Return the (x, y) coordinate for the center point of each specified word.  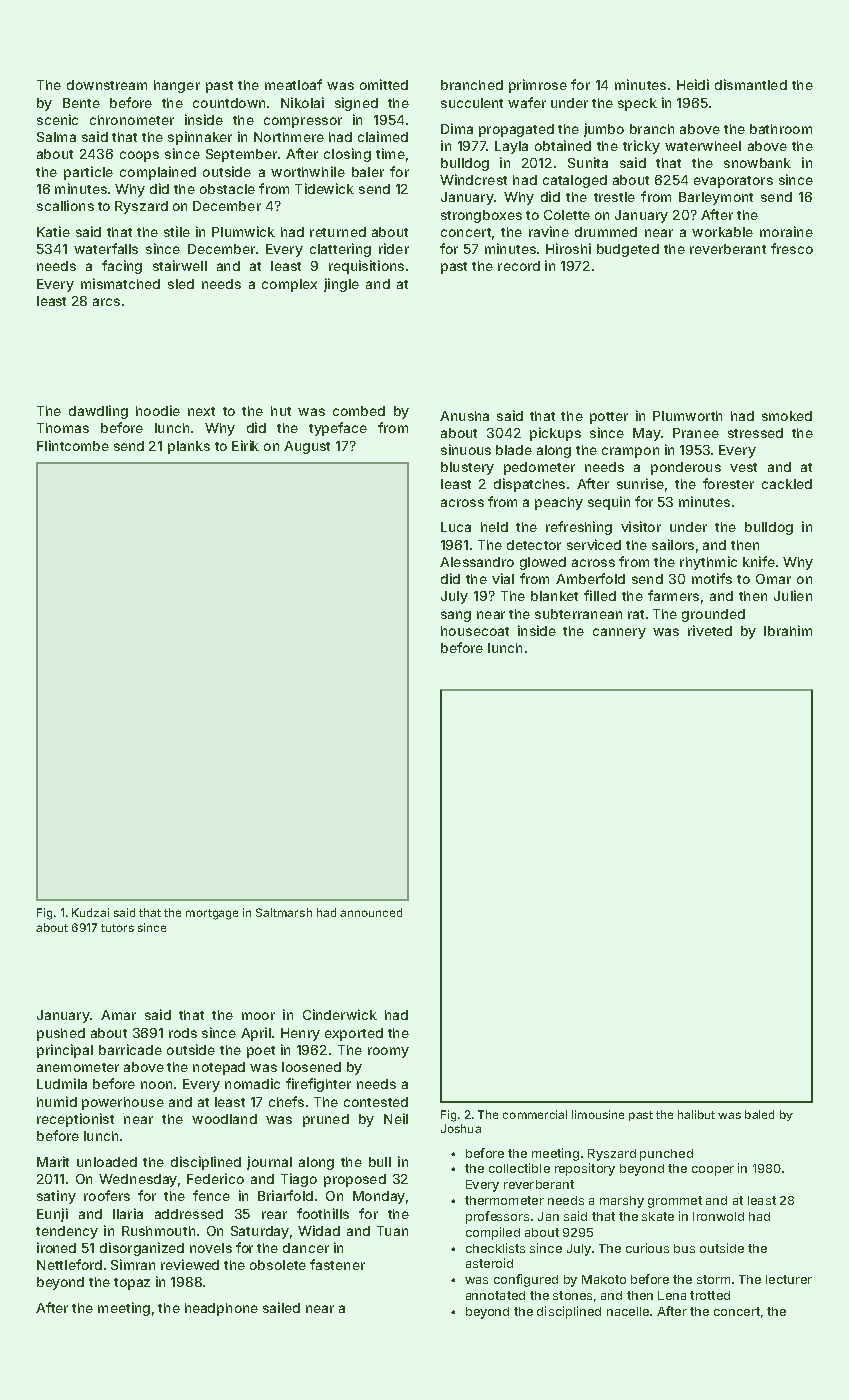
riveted (710, 630)
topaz (132, 1284)
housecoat (475, 631)
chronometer (132, 120)
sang (456, 616)
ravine (549, 231)
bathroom (781, 129)
